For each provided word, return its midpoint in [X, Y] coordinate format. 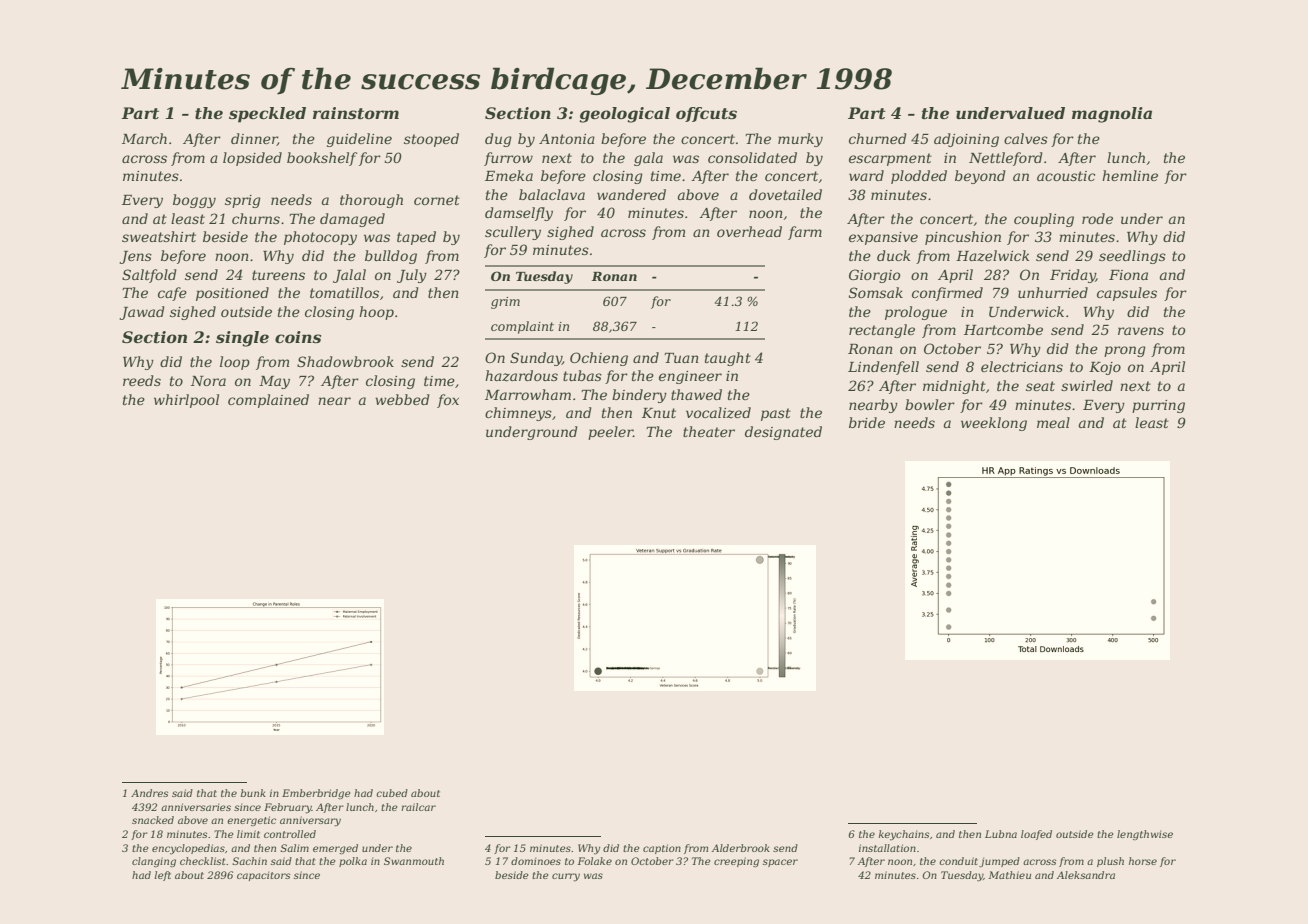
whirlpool [186, 401]
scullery [513, 233]
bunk [253, 793]
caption [662, 849]
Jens [135, 257]
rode [1097, 218]
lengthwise [1145, 835]
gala [648, 159]
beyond [980, 177]
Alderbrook [741, 848]
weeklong [994, 424]
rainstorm [356, 113]
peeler [610, 433]
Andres [149, 793]
